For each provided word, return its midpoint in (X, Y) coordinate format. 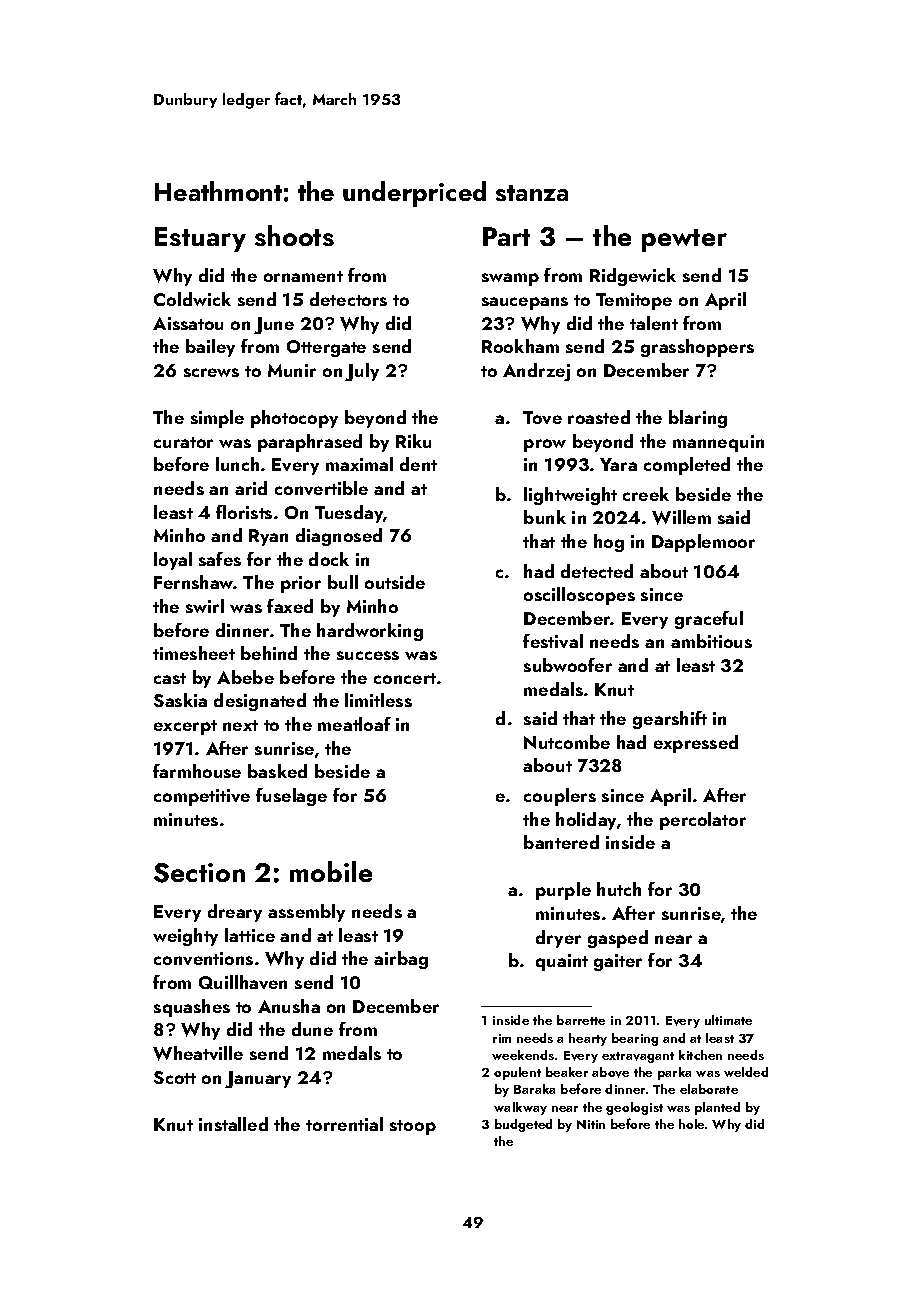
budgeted (523, 1125)
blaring (698, 419)
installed (233, 1124)
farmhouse (197, 771)
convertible (321, 488)
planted (717, 1108)
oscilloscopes (579, 596)
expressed (696, 744)
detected (597, 571)
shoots (294, 235)
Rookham (520, 346)
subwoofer (568, 665)
